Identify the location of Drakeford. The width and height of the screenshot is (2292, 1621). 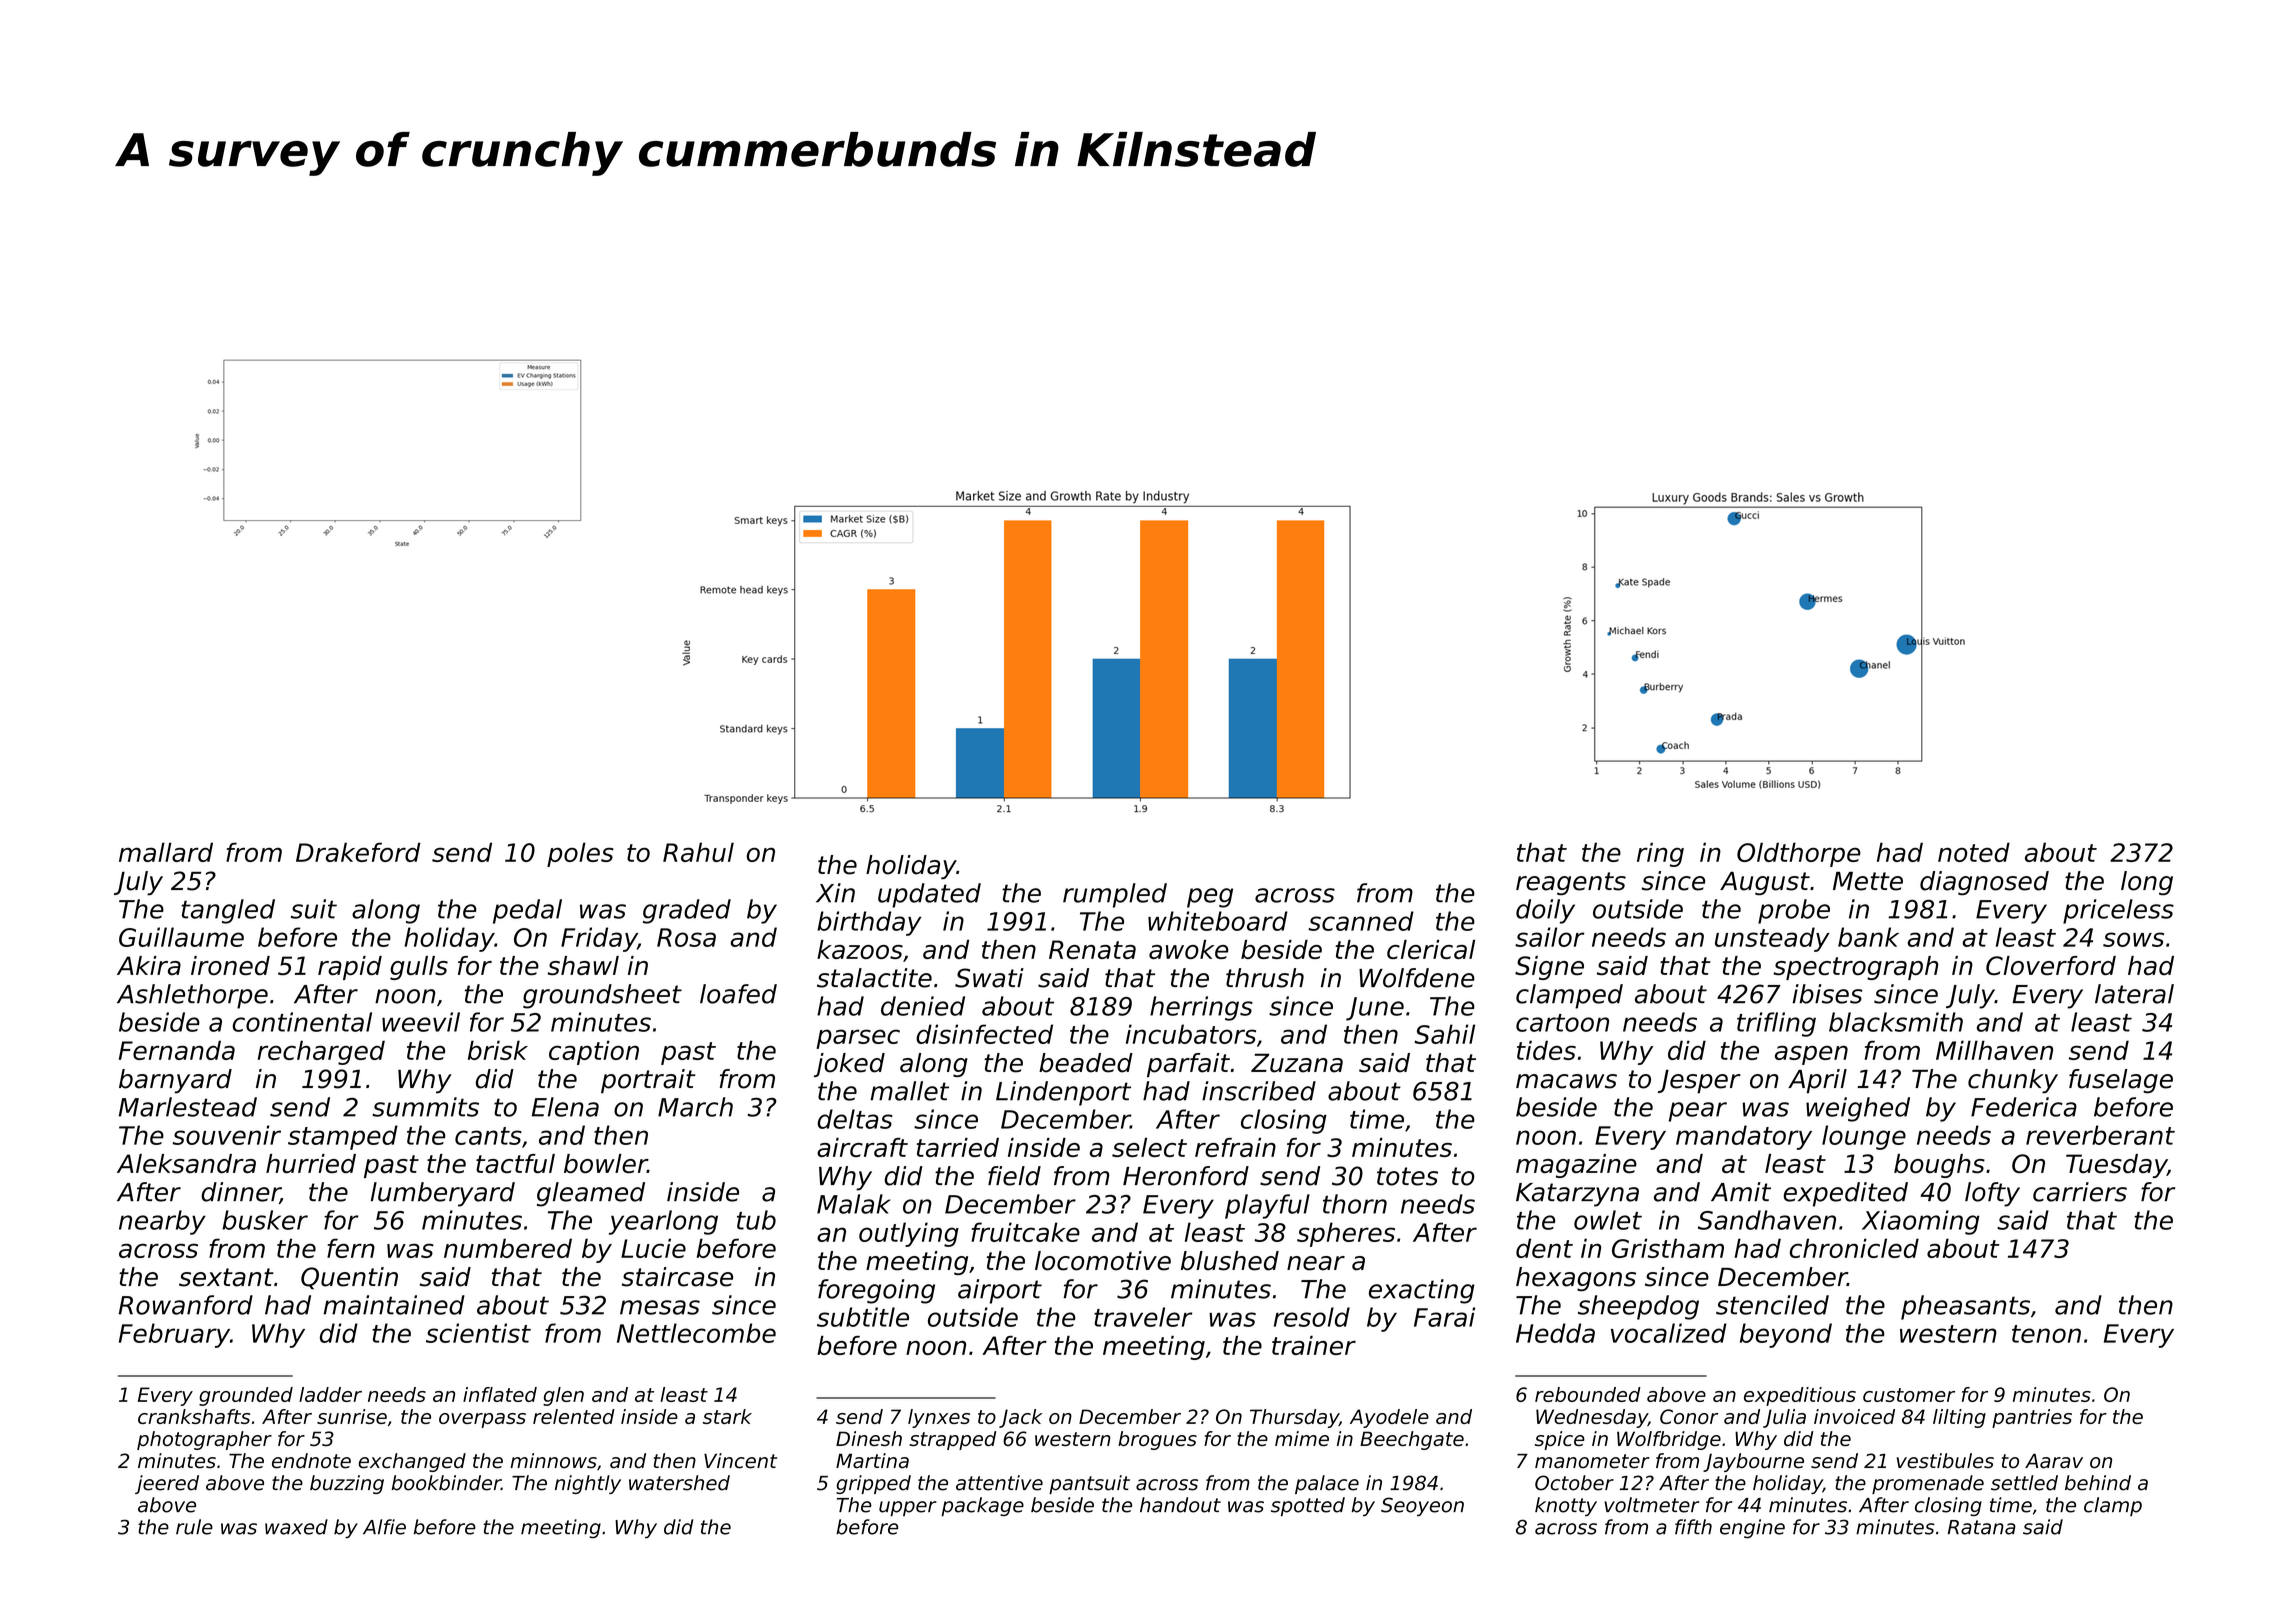
(358, 852).
